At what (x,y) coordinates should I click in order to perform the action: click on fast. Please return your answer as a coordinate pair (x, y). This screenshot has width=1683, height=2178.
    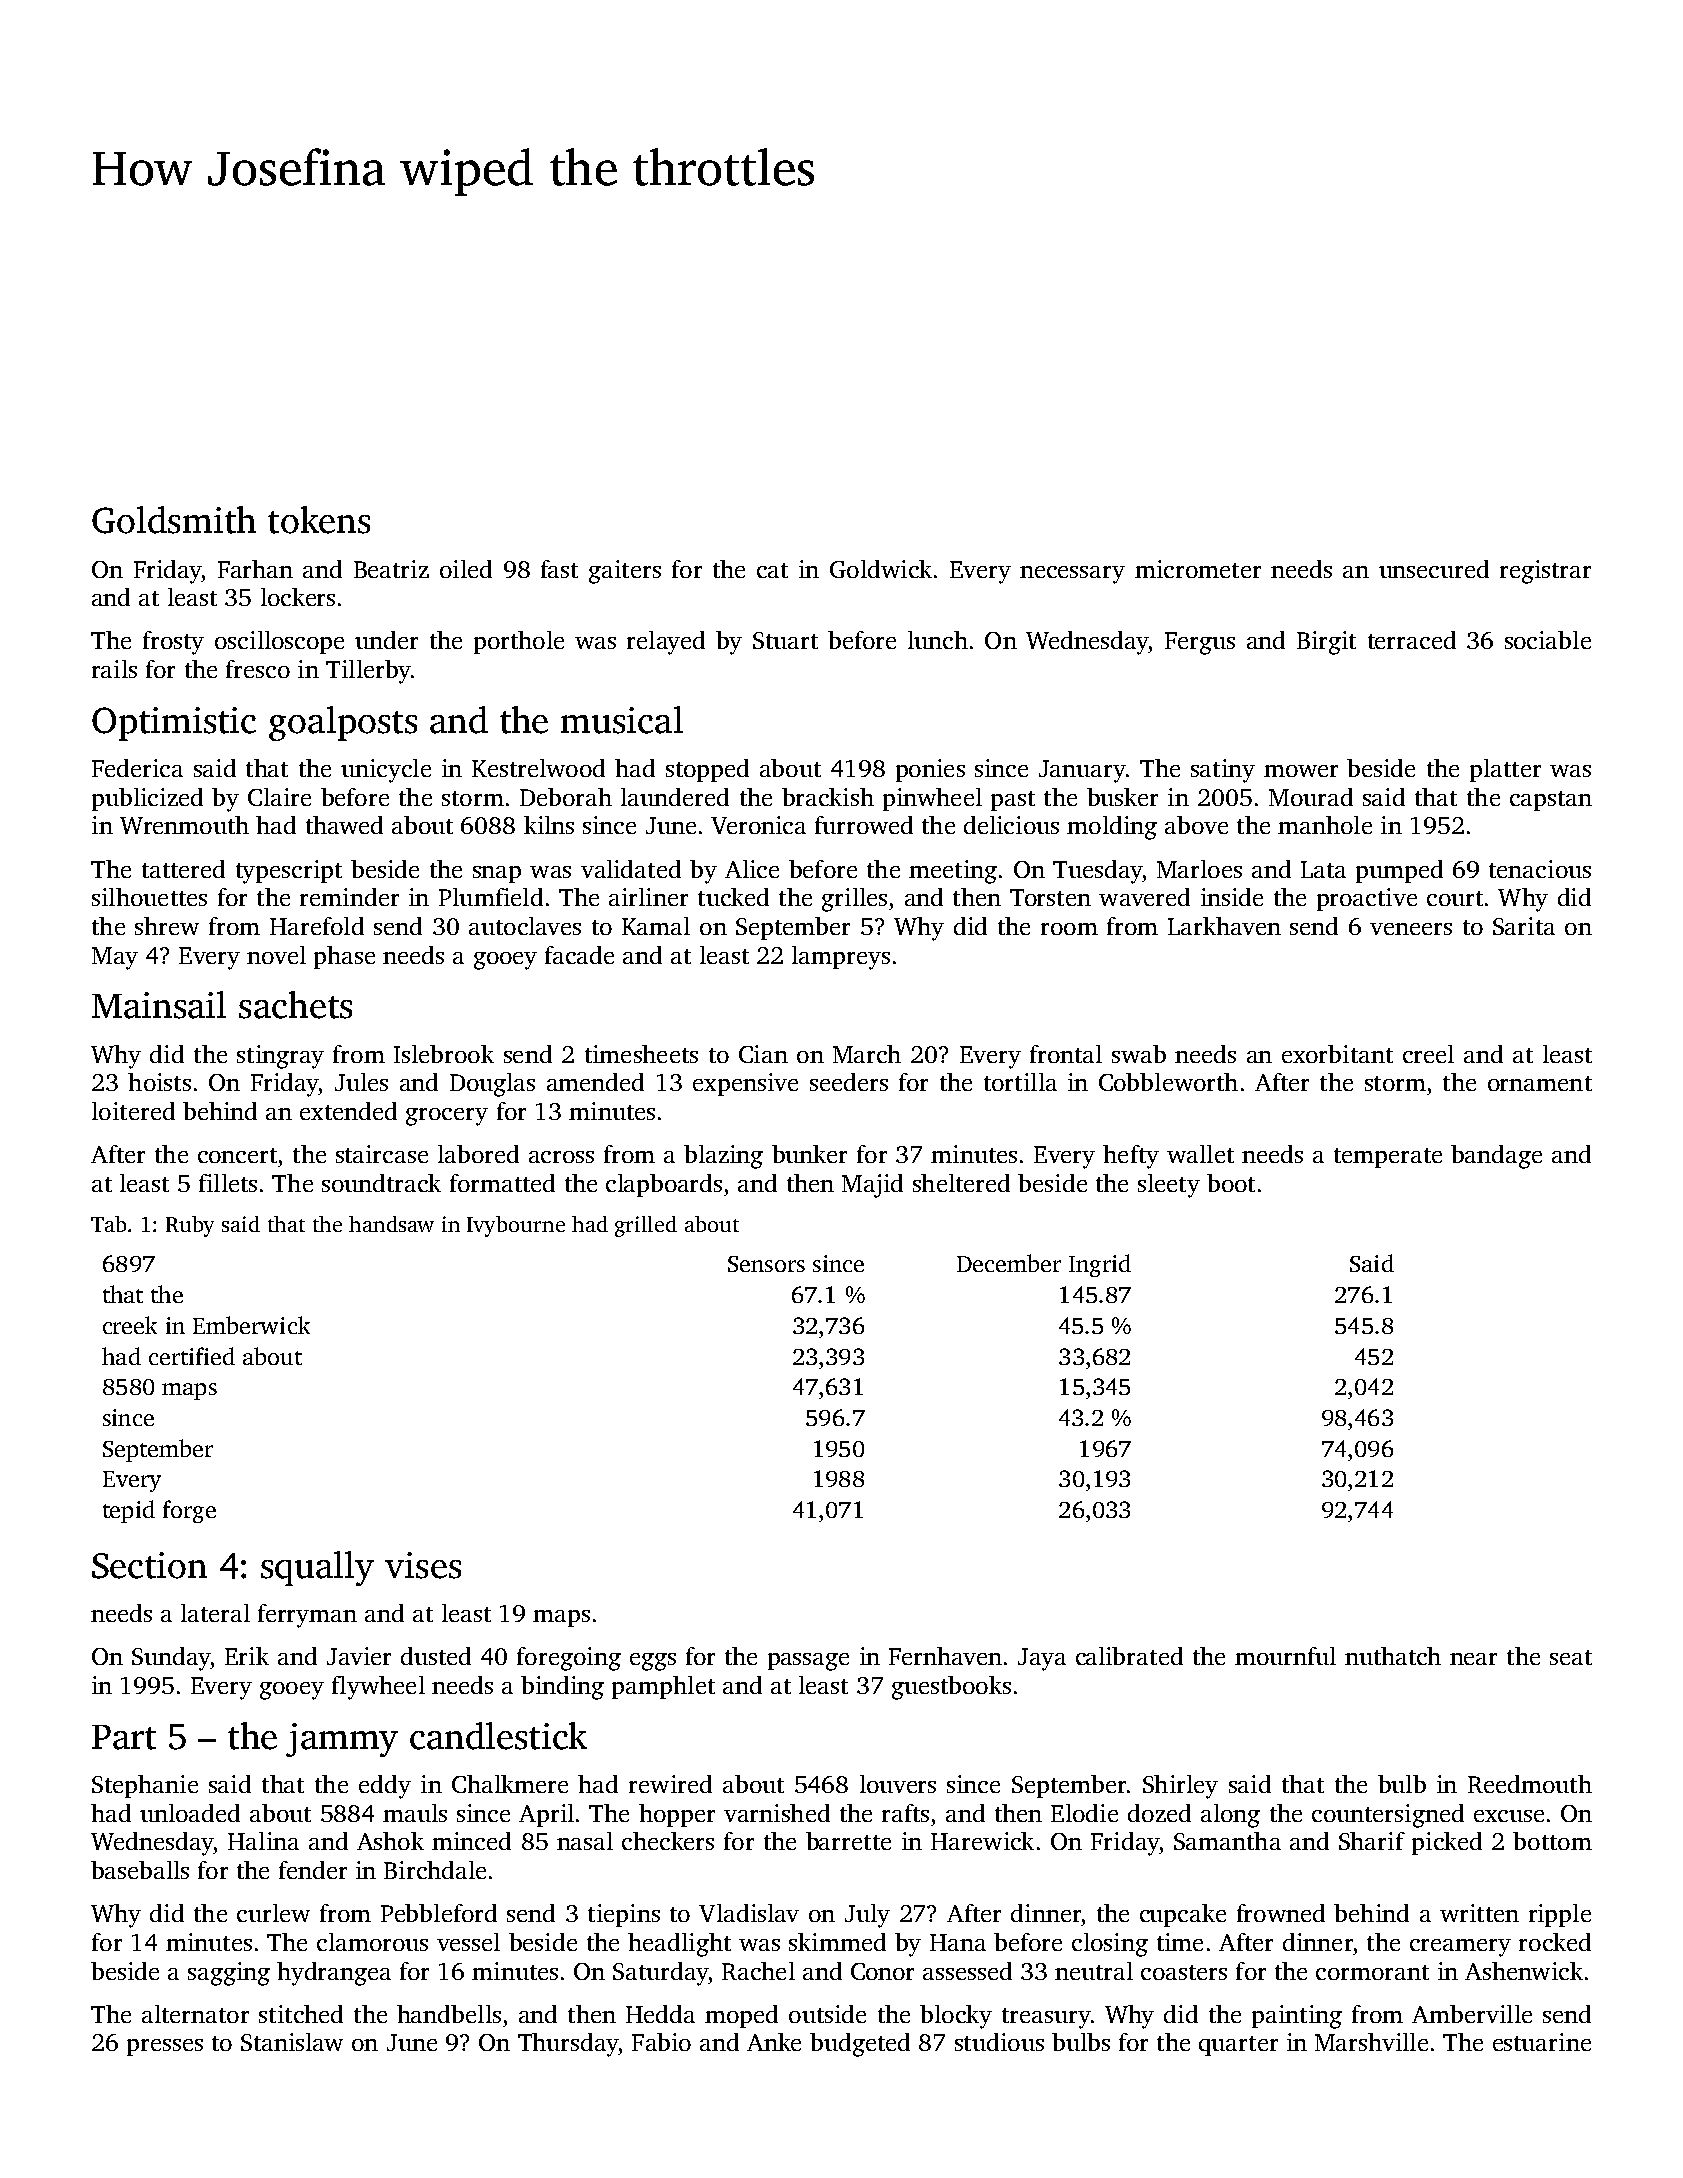
    Looking at the image, I should click on (559, 569).
